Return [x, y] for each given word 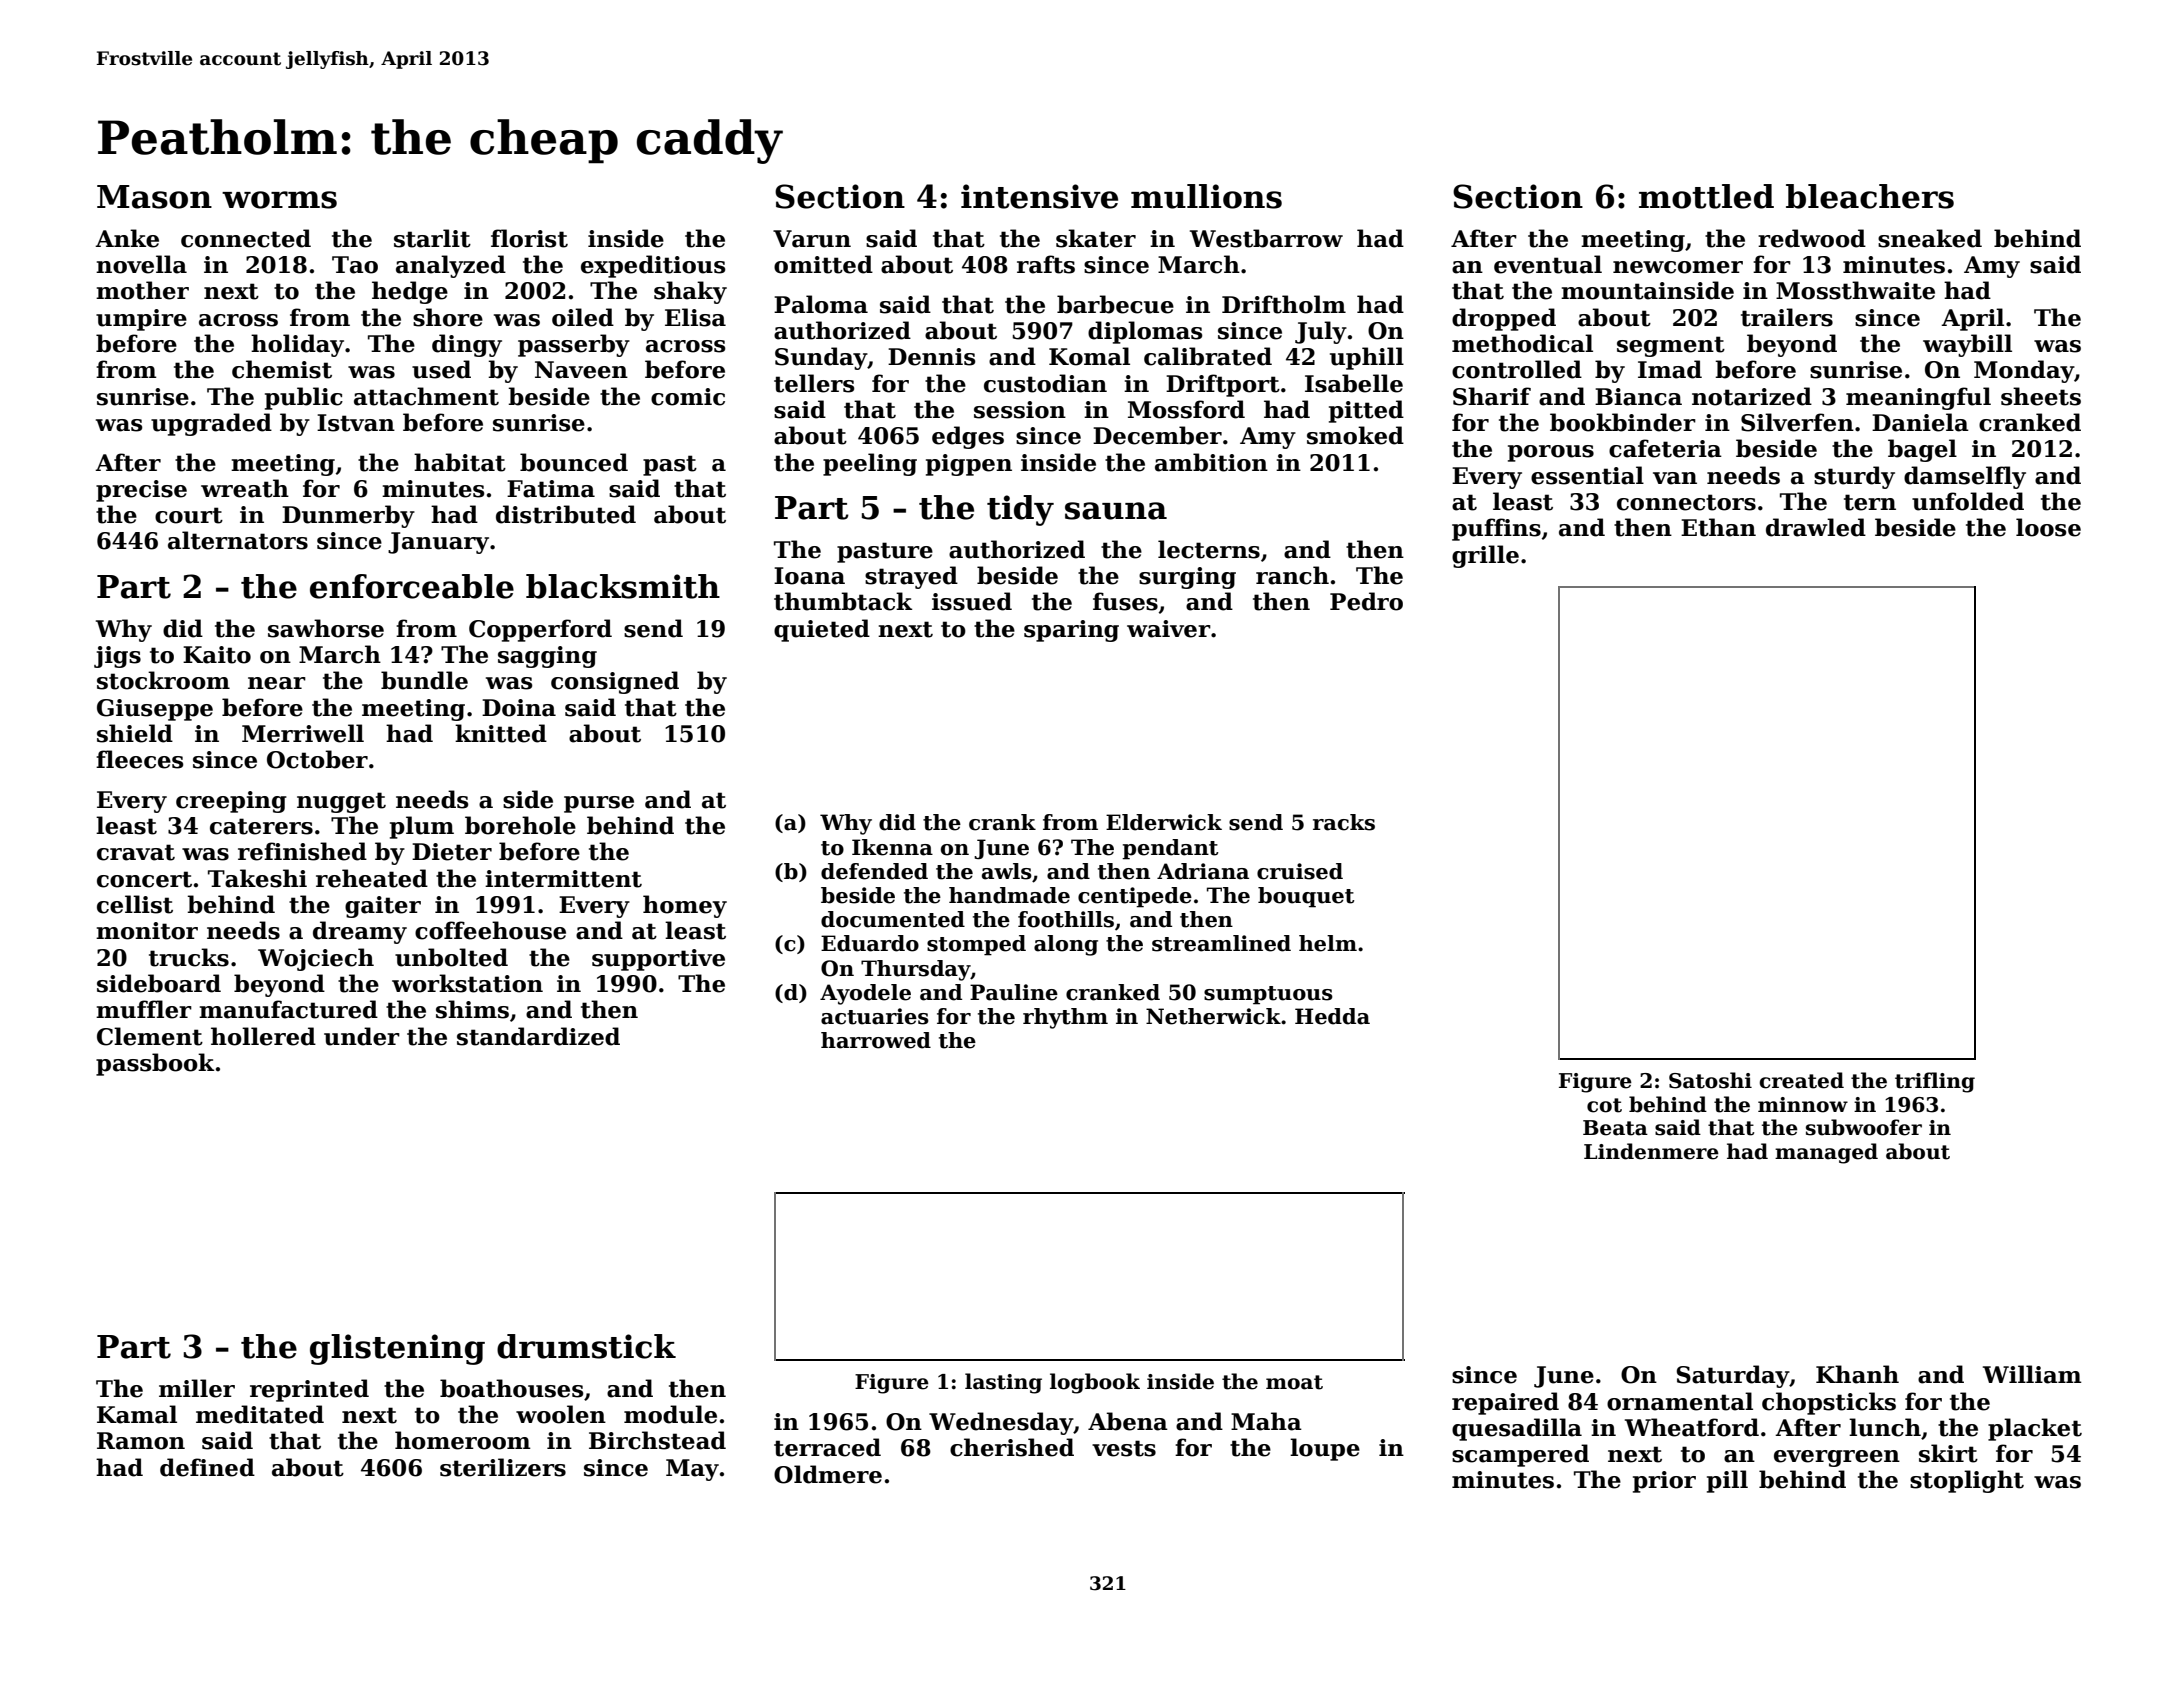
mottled [1706, 196]
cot [1604, 1105]
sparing [1071, 631]
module [670, 1414]
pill [1727, 1481]
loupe [1325, 1449]
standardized [538, 1036]
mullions [1206, 196]
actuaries [875, 1016]
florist [529, 238]
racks [1344, 822]
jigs [117, 657]
